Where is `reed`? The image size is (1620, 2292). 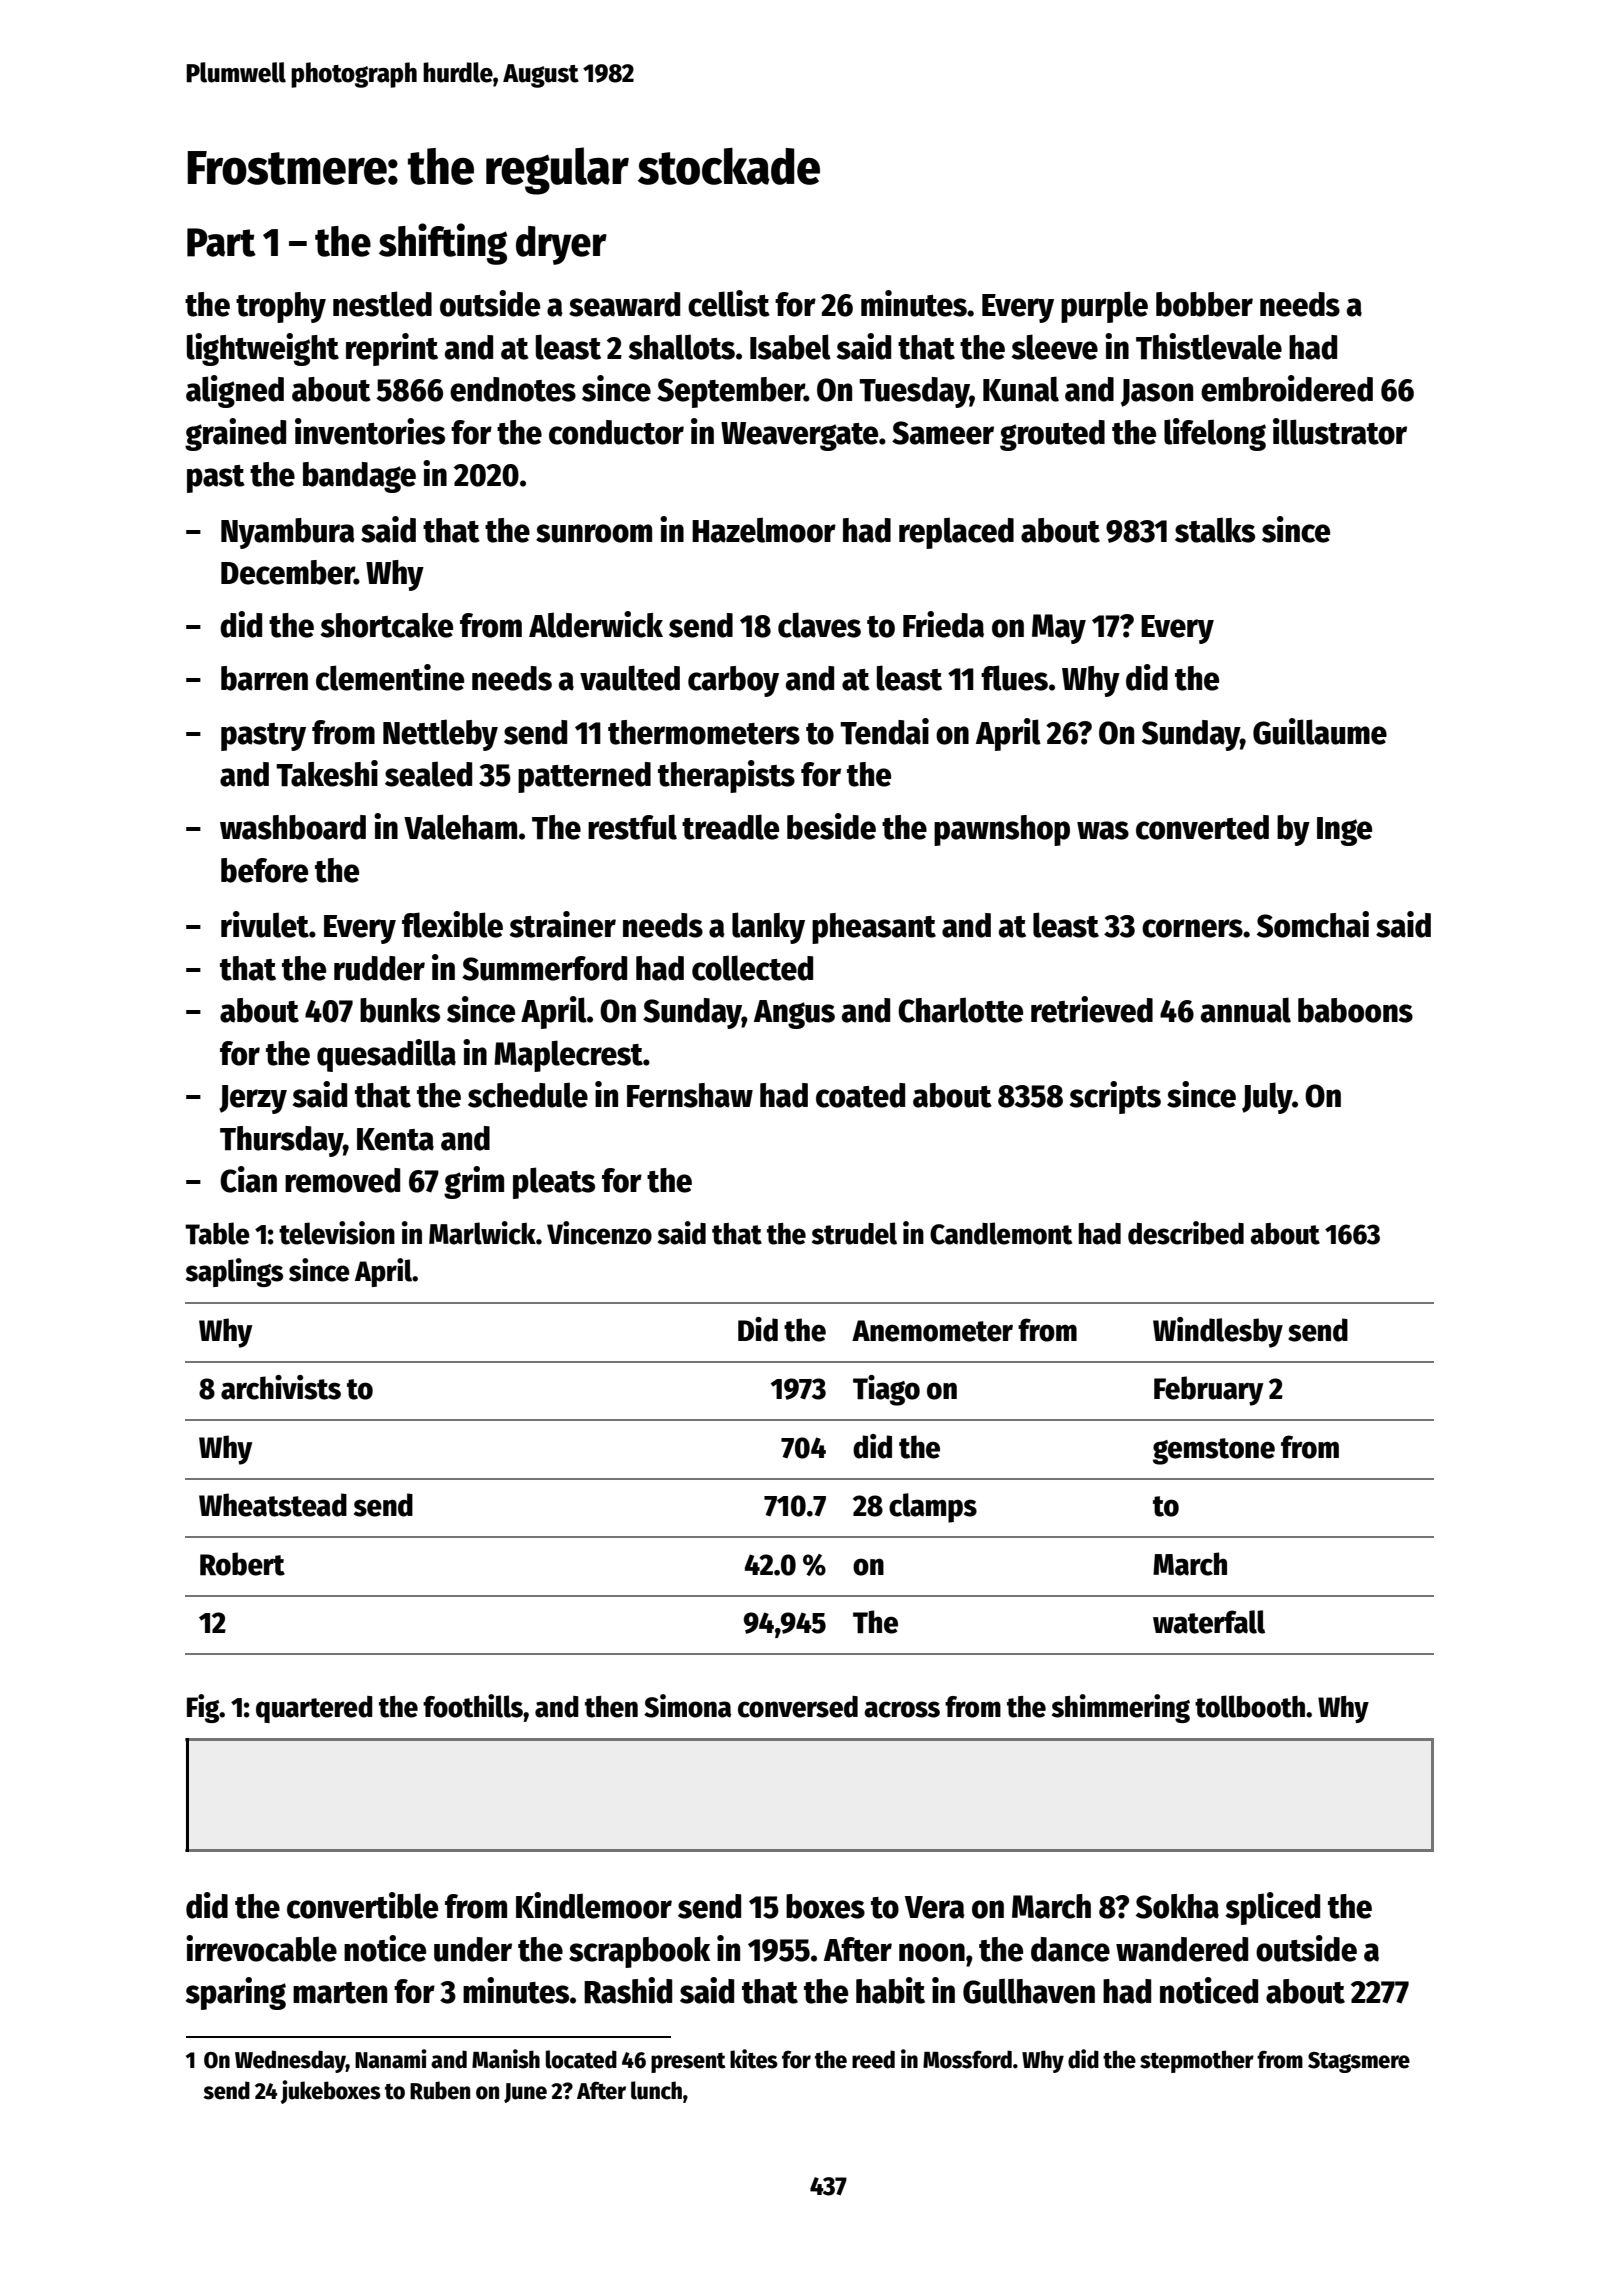 reed is located at coordinates (873, 2059).
